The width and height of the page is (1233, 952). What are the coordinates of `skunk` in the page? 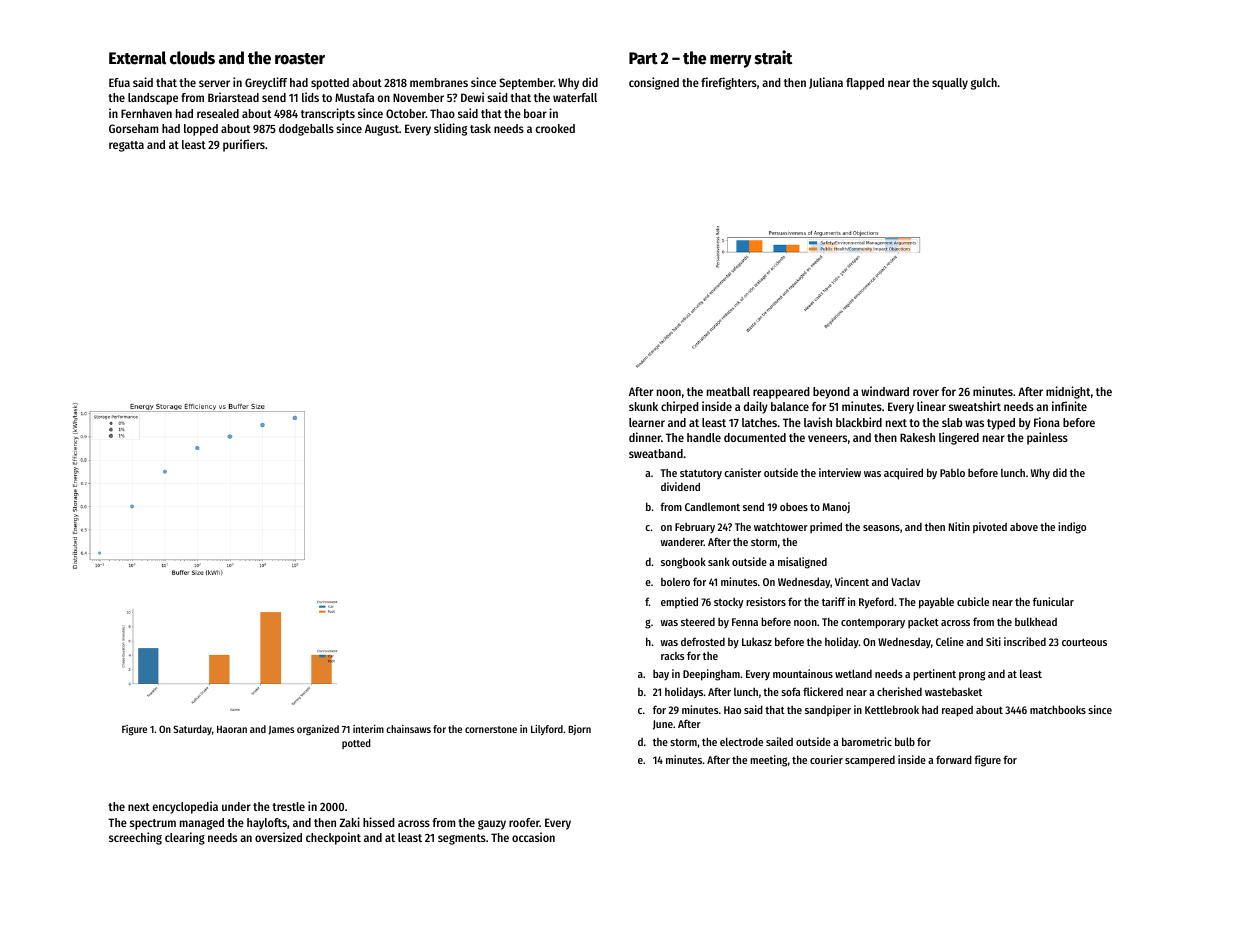 It's located at (643, 406).
